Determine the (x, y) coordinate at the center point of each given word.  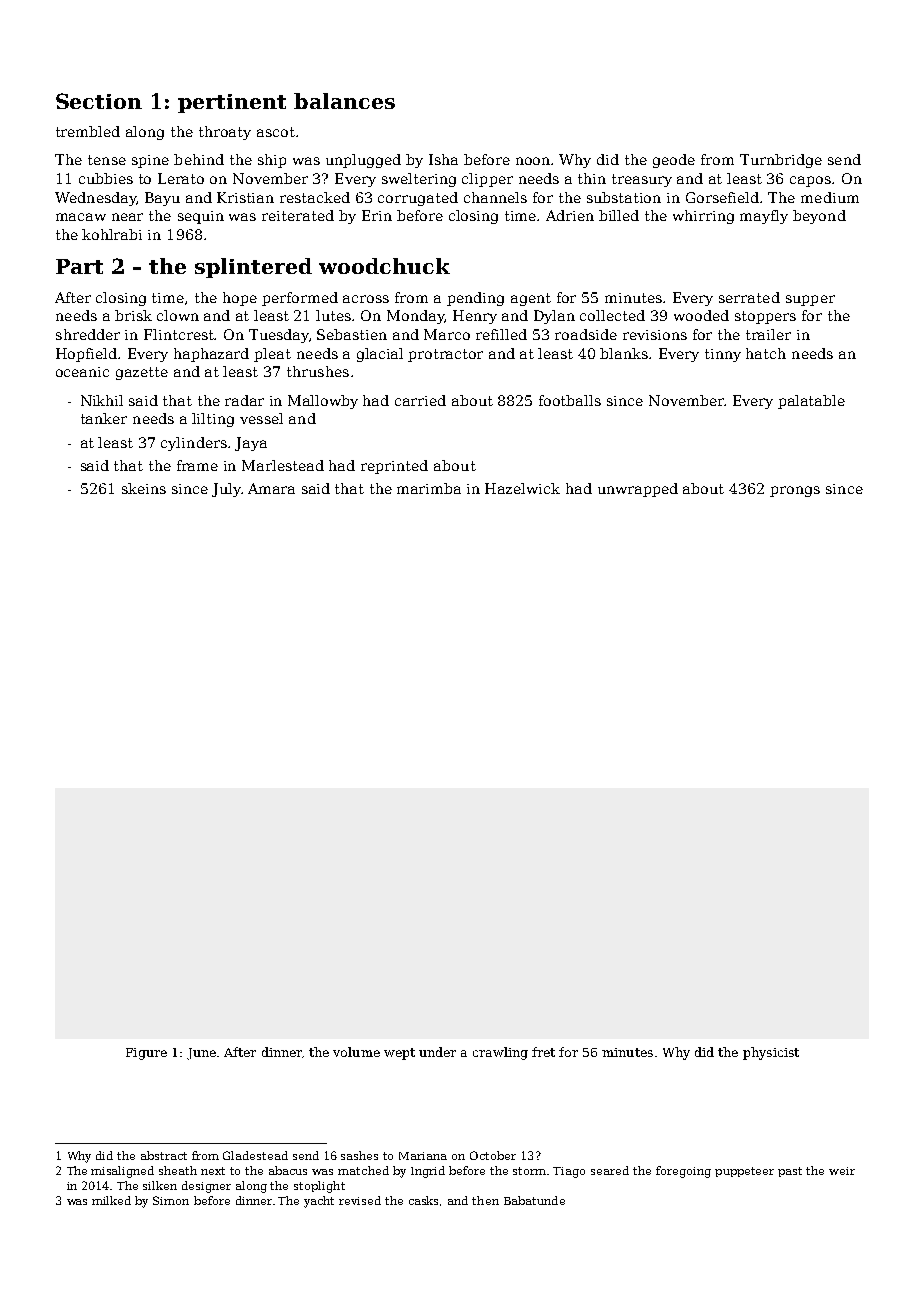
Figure (146, 1054)
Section (99, 101)
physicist (771, 1053)
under (437, 1052)
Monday (416, 317)
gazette (142, 373)
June (201, 1054)
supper (810, 300)
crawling (500, 1053)
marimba (429, 488)
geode (674, 161)
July (226, 490)
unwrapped (638, 490)
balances (344, 101)
